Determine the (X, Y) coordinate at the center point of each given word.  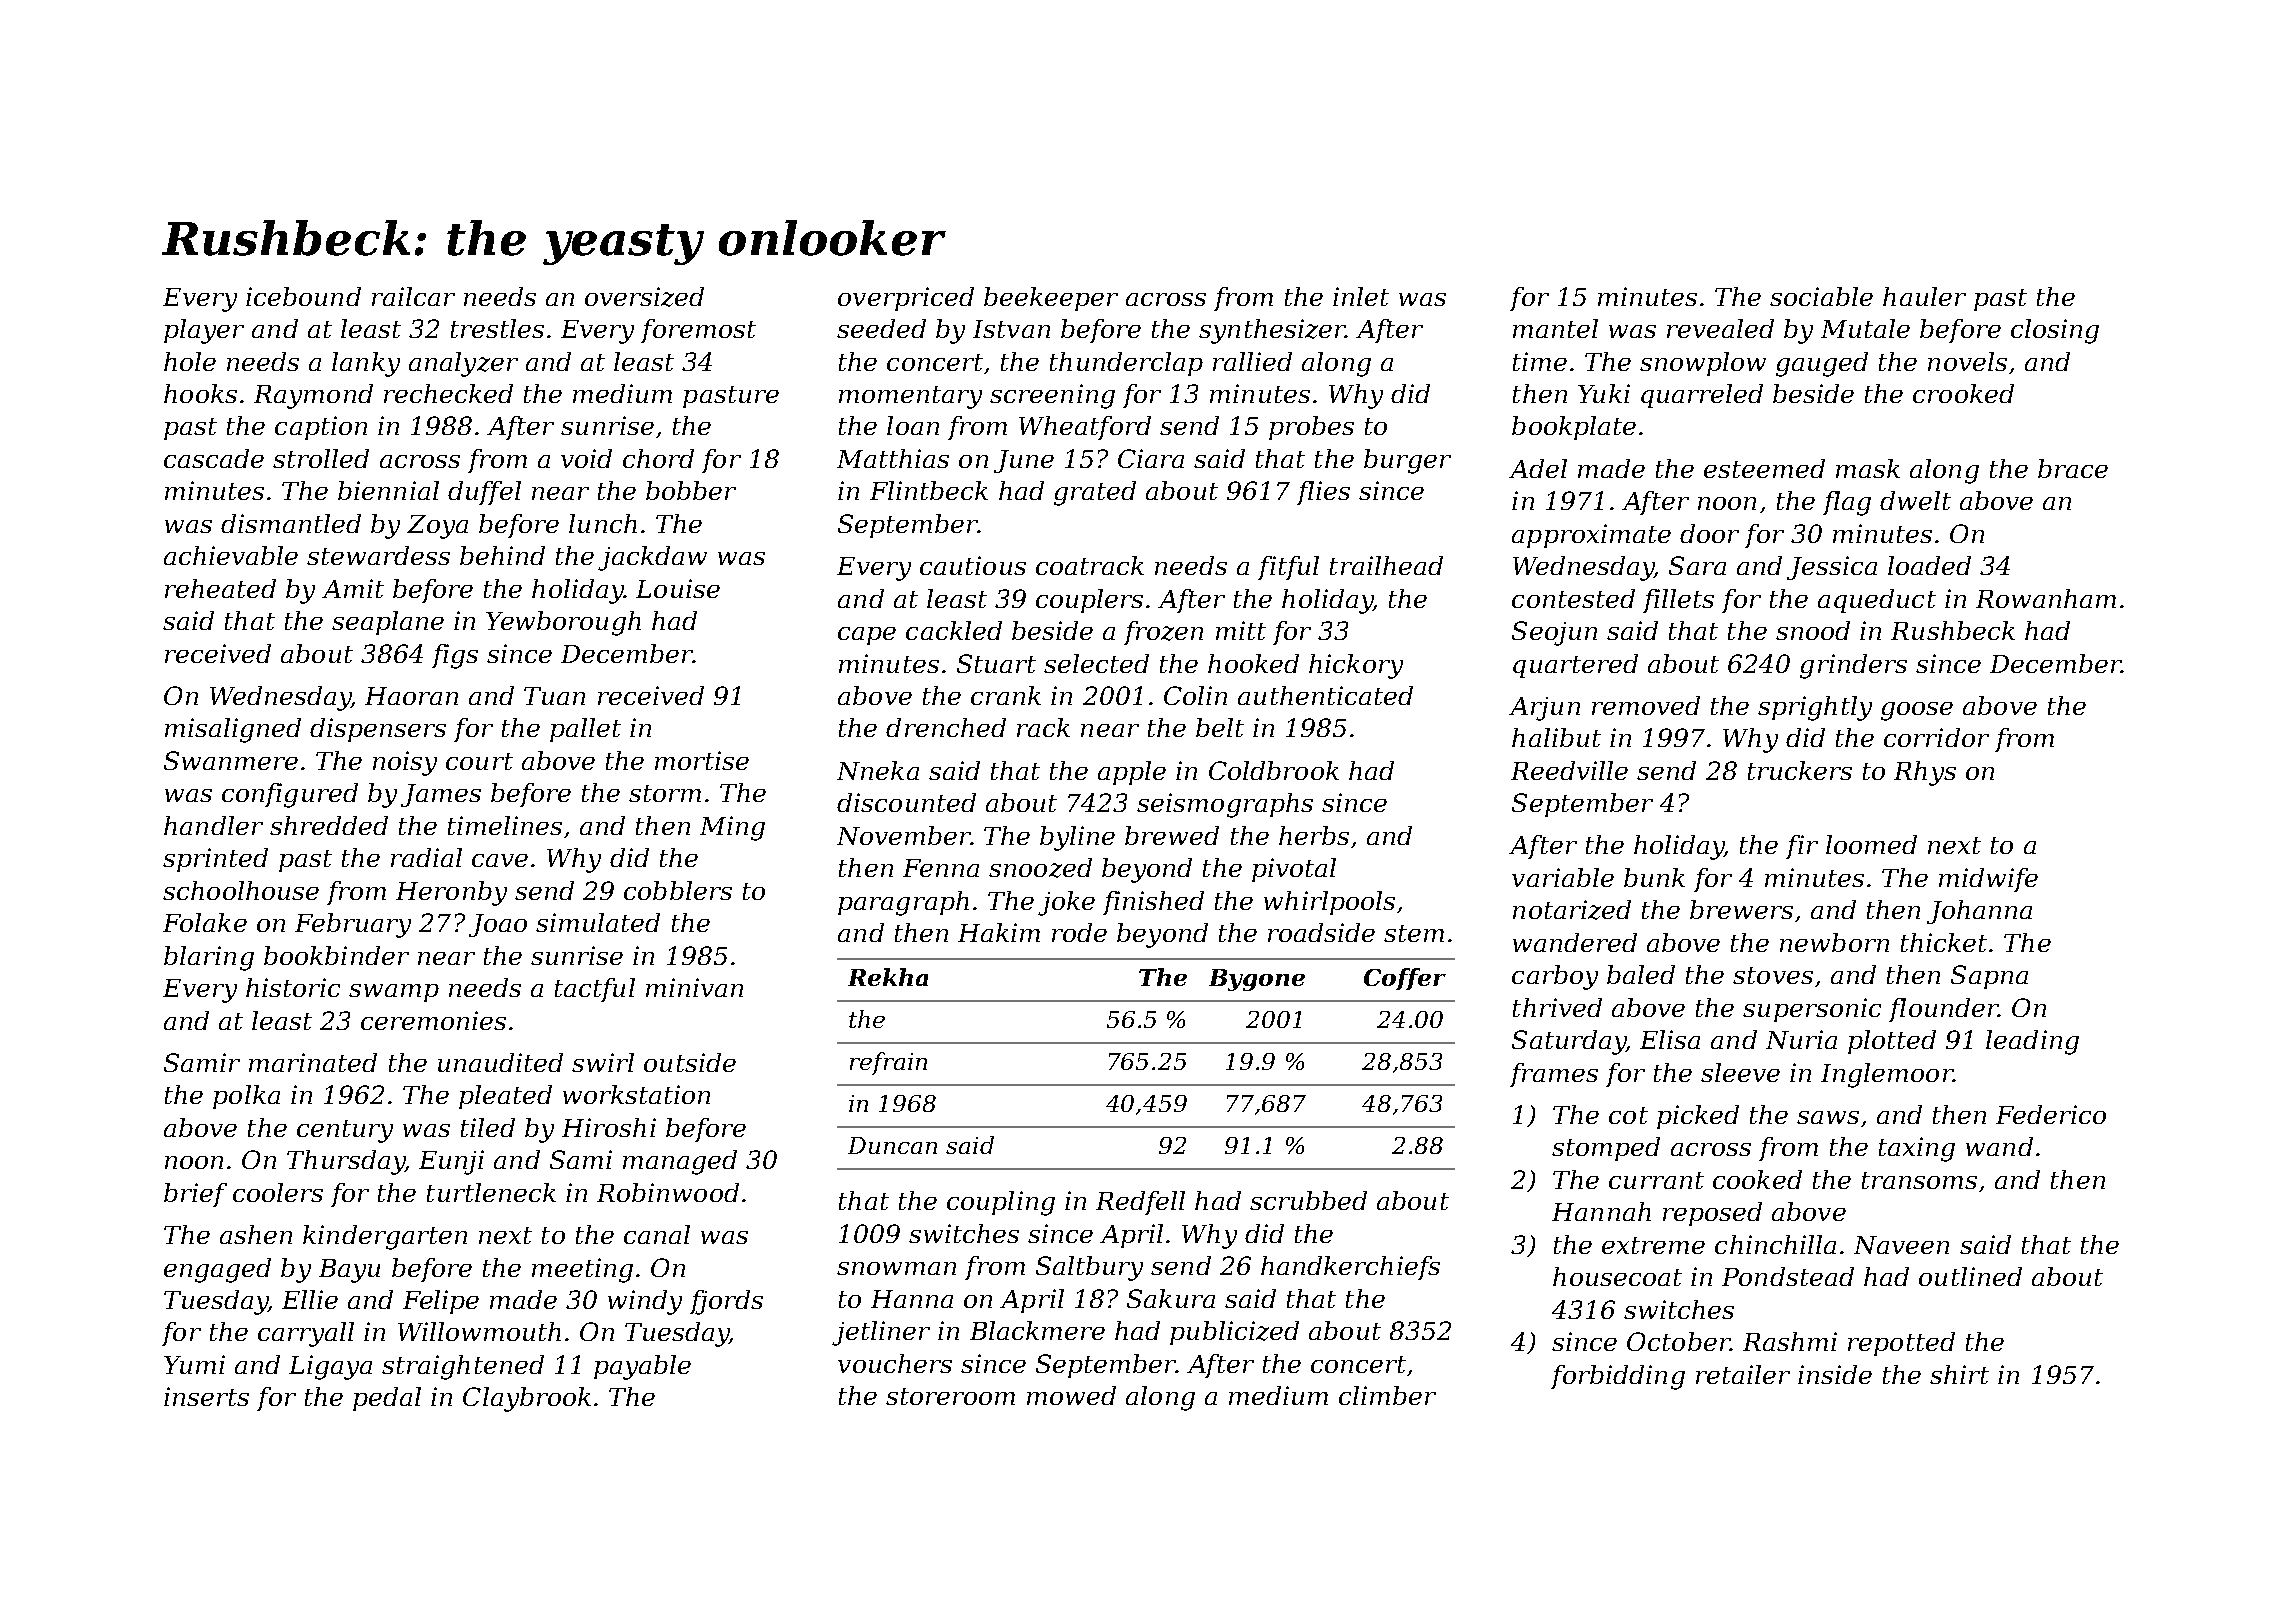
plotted (1892, 1042)
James (441, 795)
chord (658, 458)
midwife (1988, 880)
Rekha (888, 977)
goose (1917, 711)
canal (657, 1234)
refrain (888, 1063)
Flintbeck (929, 490)
